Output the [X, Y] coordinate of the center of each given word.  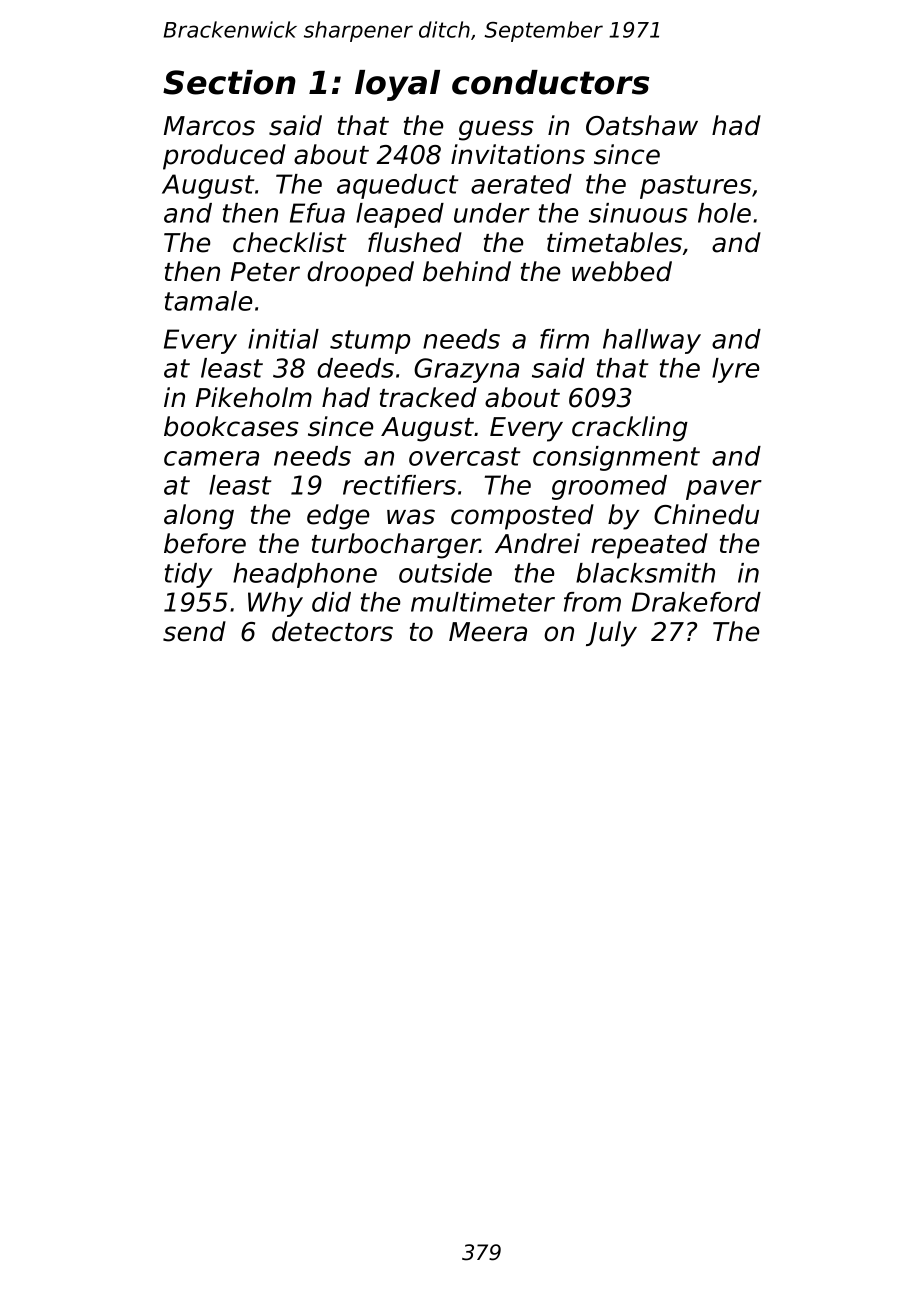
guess [496, 130]
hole [724, 213]
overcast [464, 456]
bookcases [231, 426]
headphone [305, 575]
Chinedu [706, 514]
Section [229, 82]
